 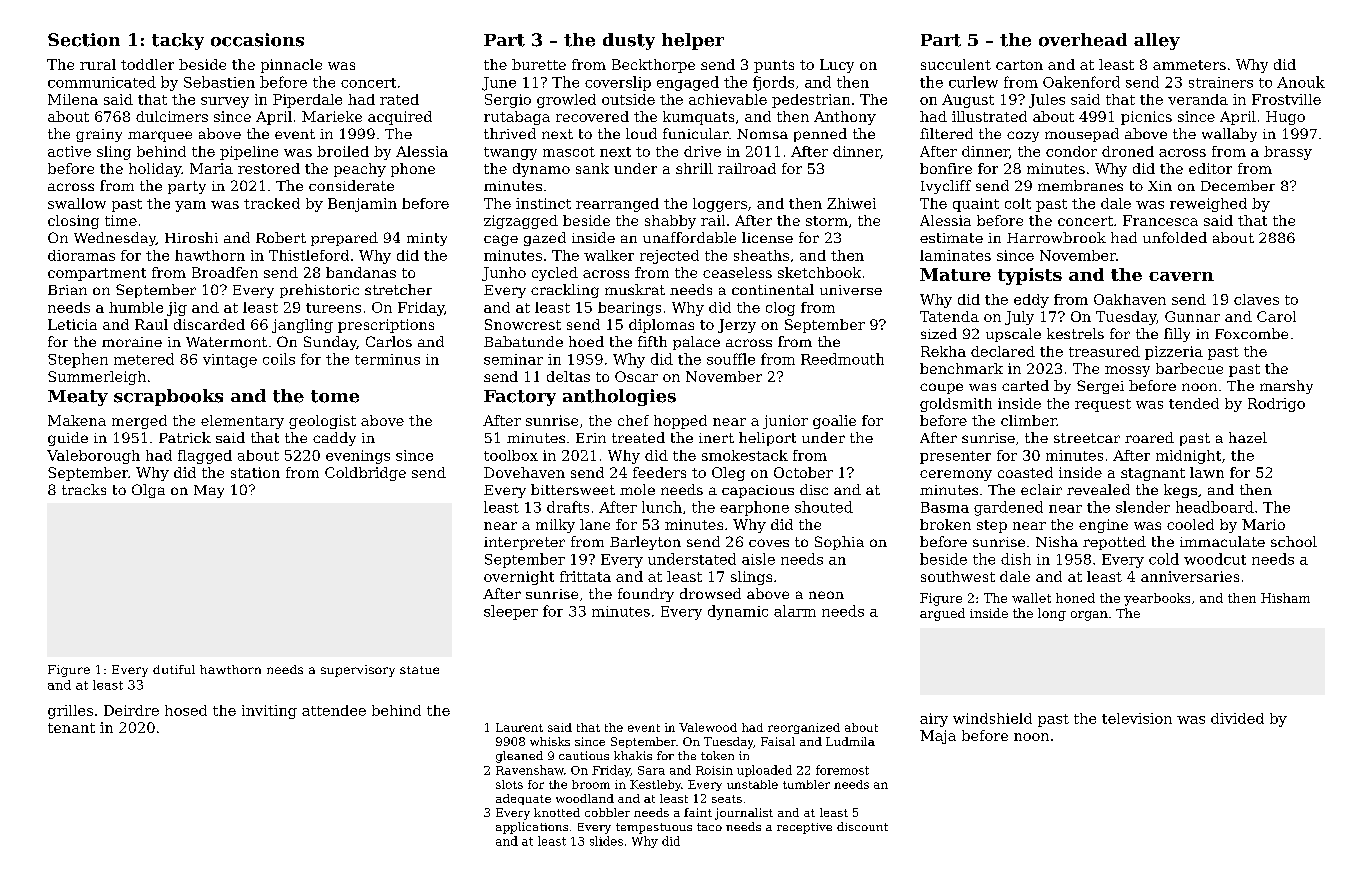 I want to click on tenant, so click(x=71, y=728).
